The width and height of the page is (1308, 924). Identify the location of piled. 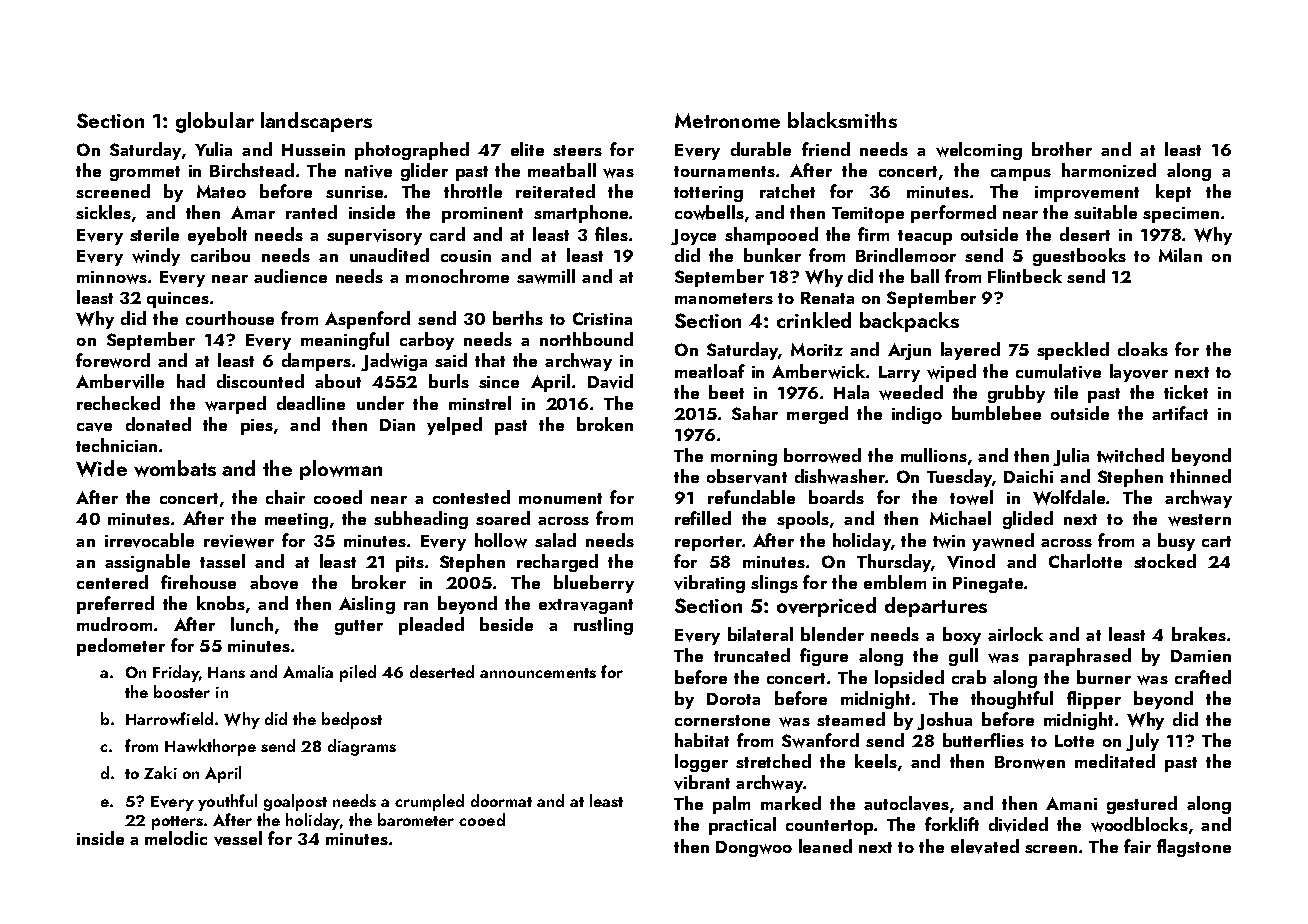
(358, 673).
